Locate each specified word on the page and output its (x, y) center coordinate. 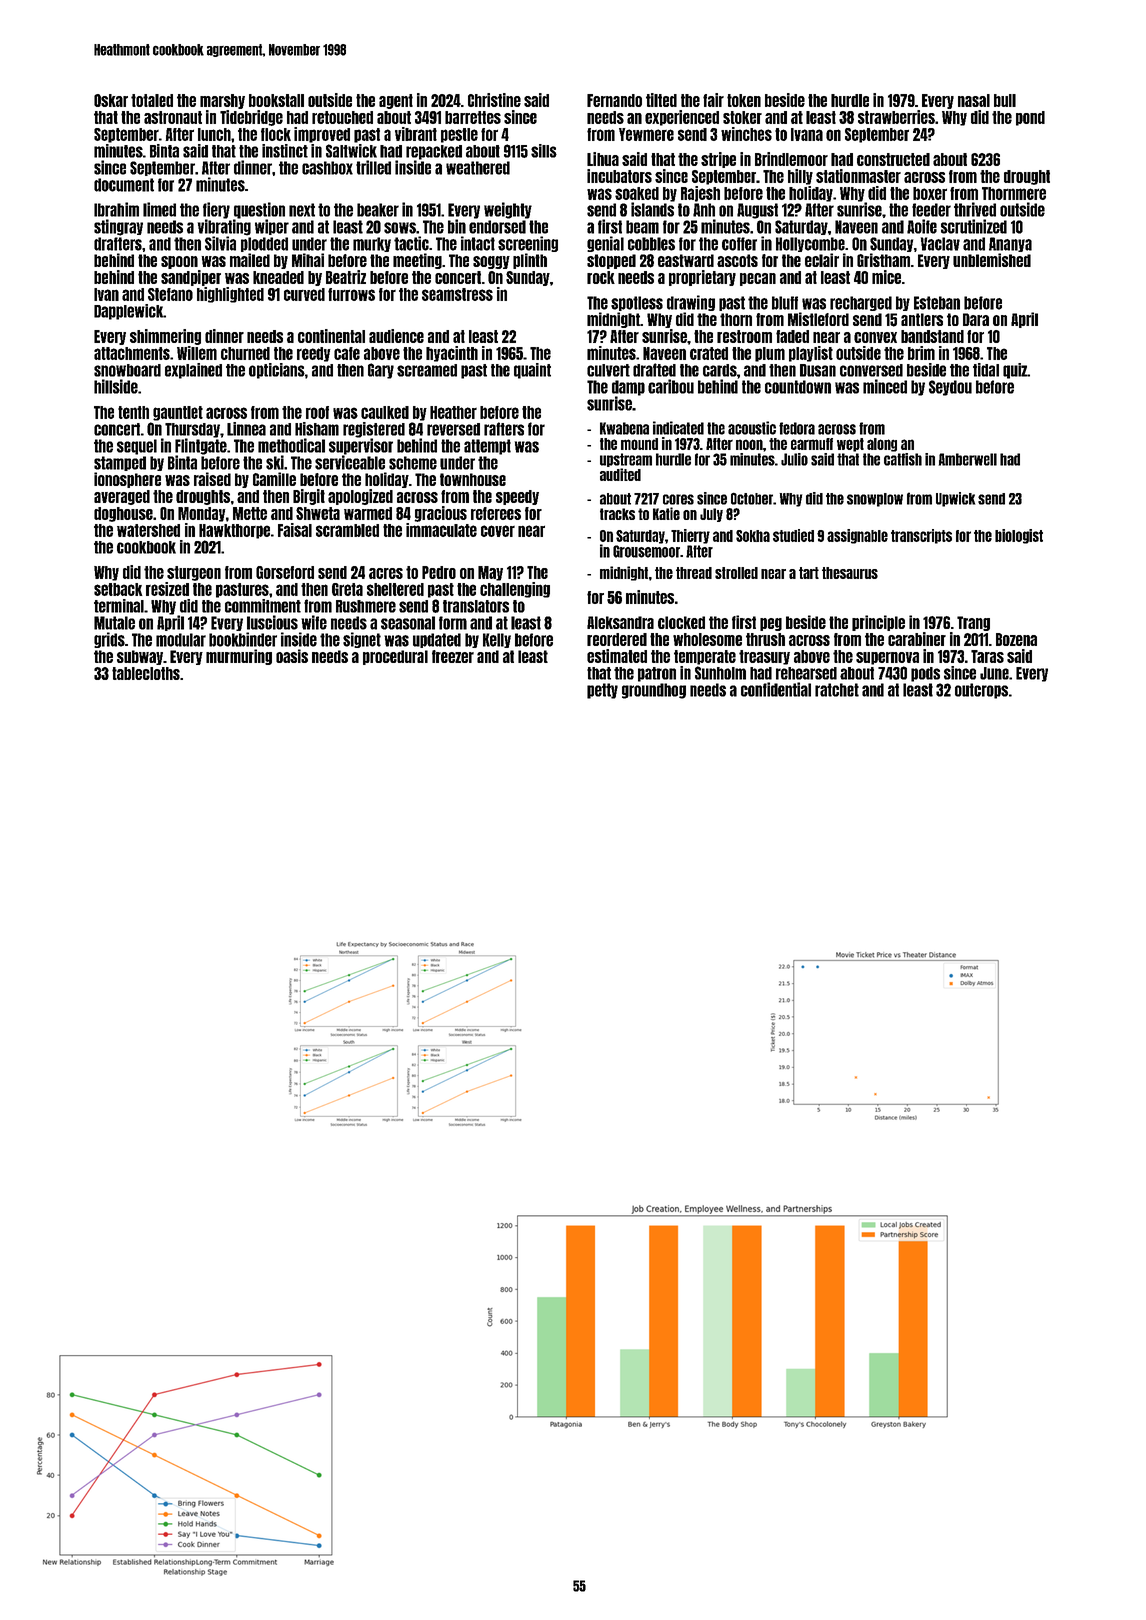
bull (1005, 100)
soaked (637, 193)
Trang (973, 623)
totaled (152, 100)
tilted (661, 100)
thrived (975, 209)
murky (372, 244)
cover (498, 531)
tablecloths (146, 673)
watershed (148, 530)
